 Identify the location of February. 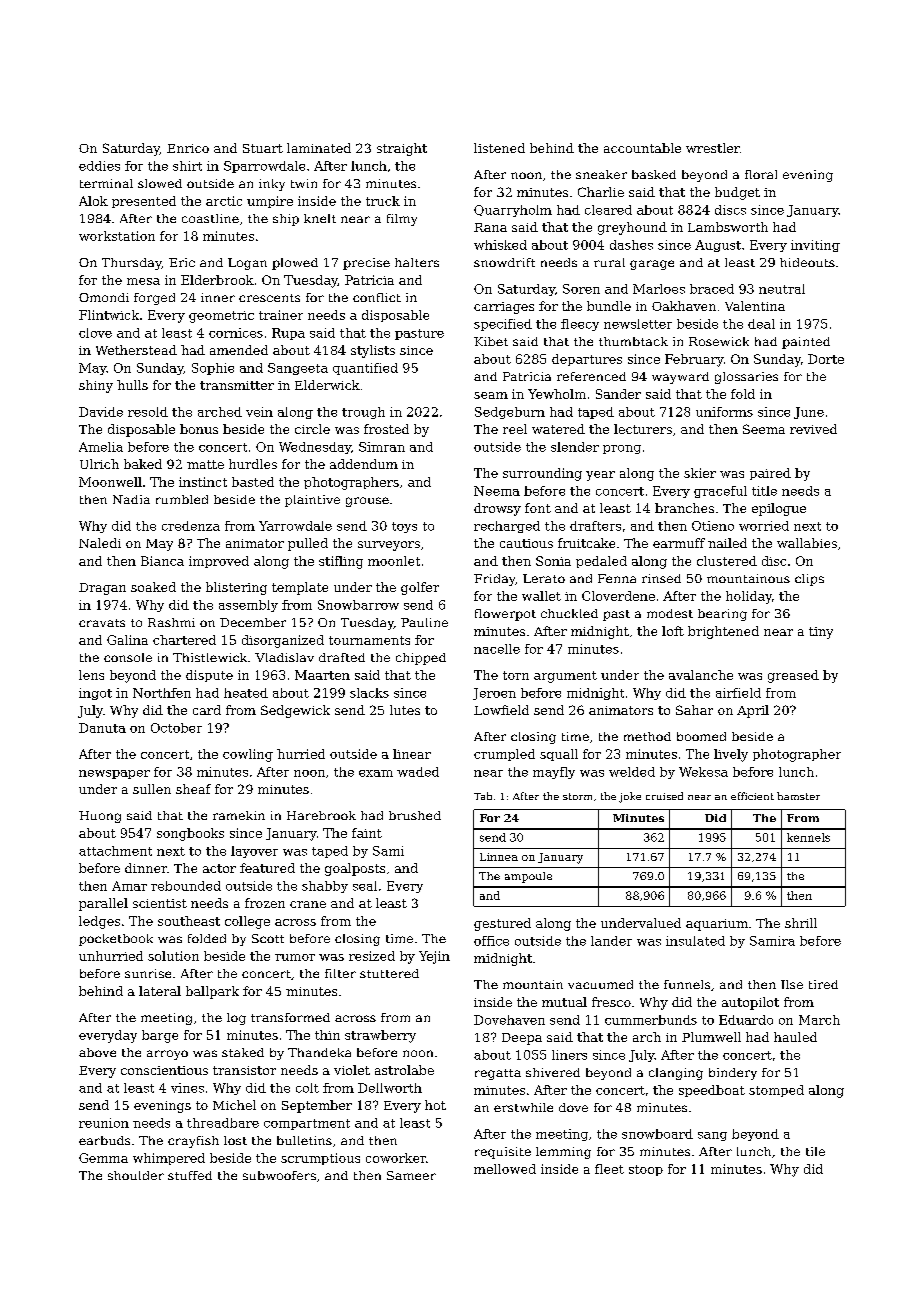
(694, 360).
